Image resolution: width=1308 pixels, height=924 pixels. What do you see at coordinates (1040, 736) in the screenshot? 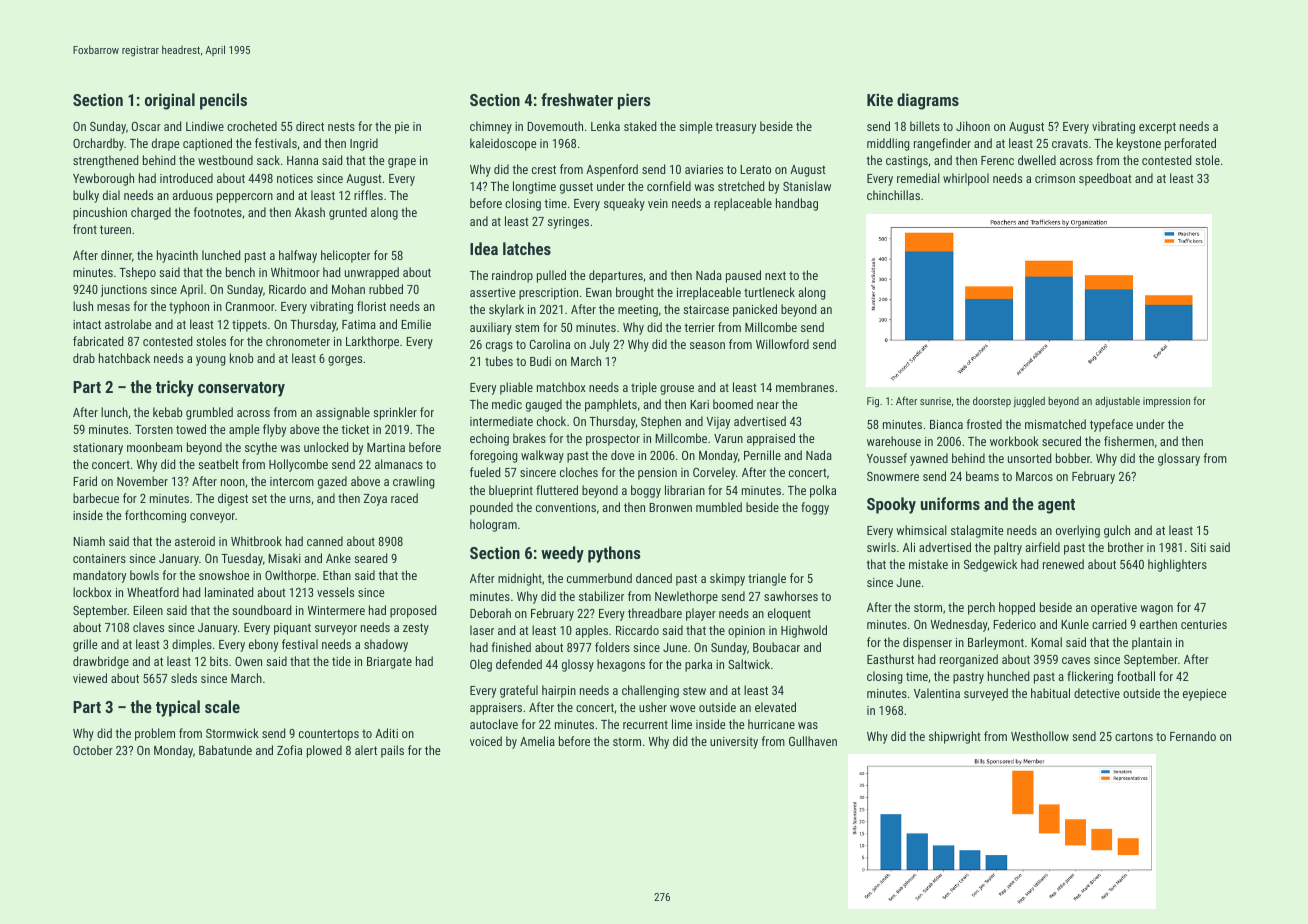
I see `Westhollow` at bounding box center [1040, 736].
